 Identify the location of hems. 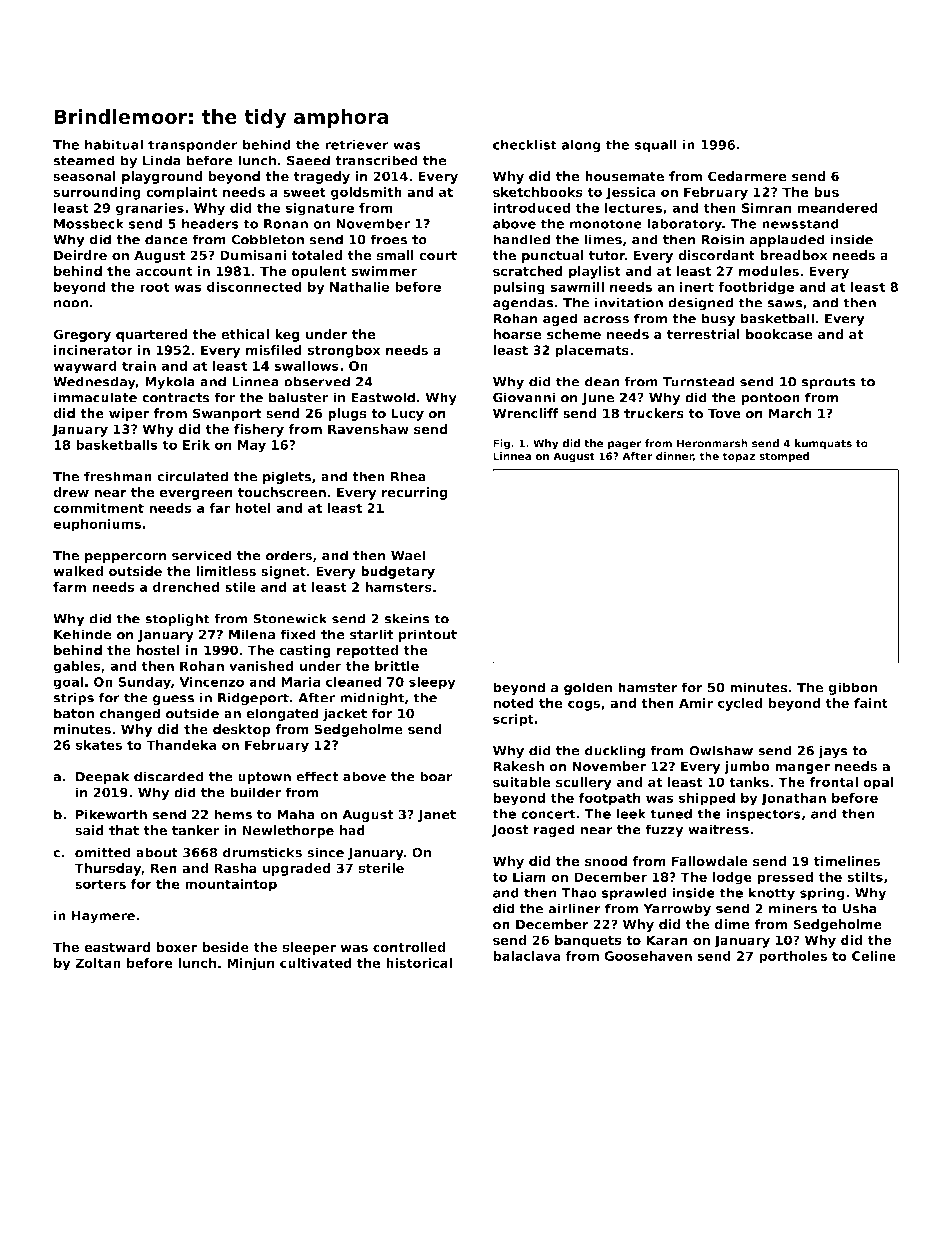
(233, 814).
